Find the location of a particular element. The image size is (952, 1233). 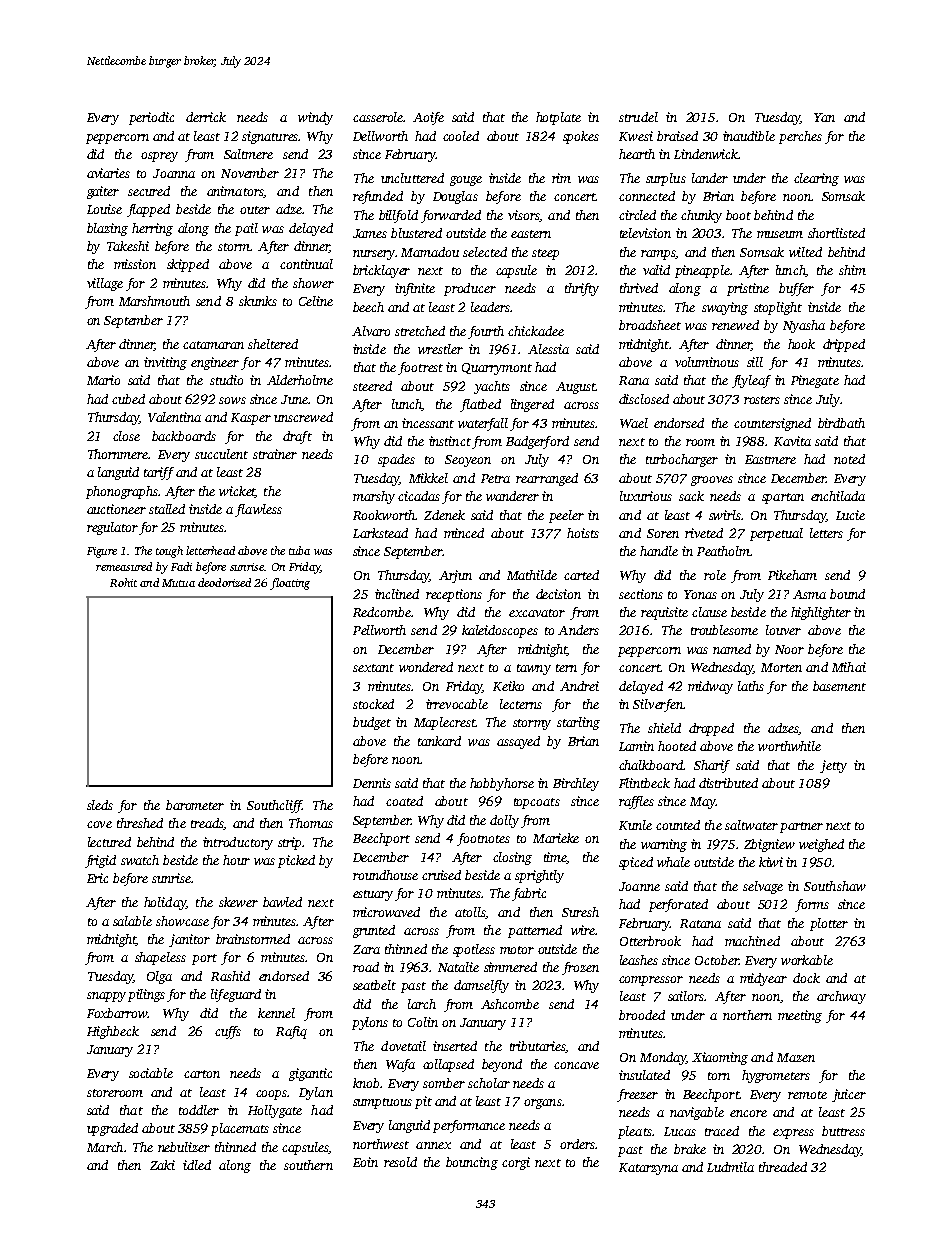

Mihai is located at coordinates (849, 667).
